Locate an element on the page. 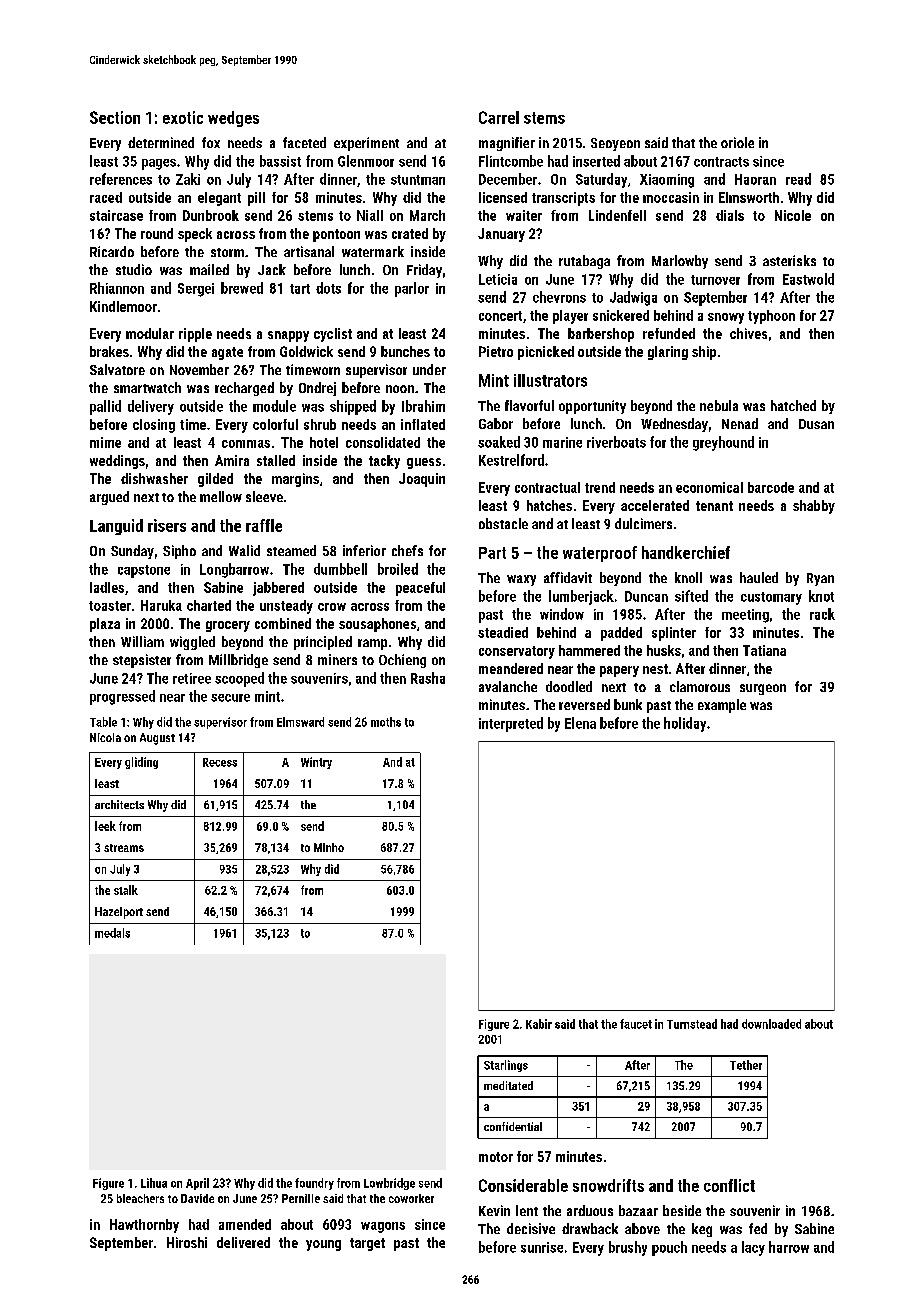 Image resolution: width=924 pixels, height=1308 pixels. Kabir is located at coordinates (539, 1024).
